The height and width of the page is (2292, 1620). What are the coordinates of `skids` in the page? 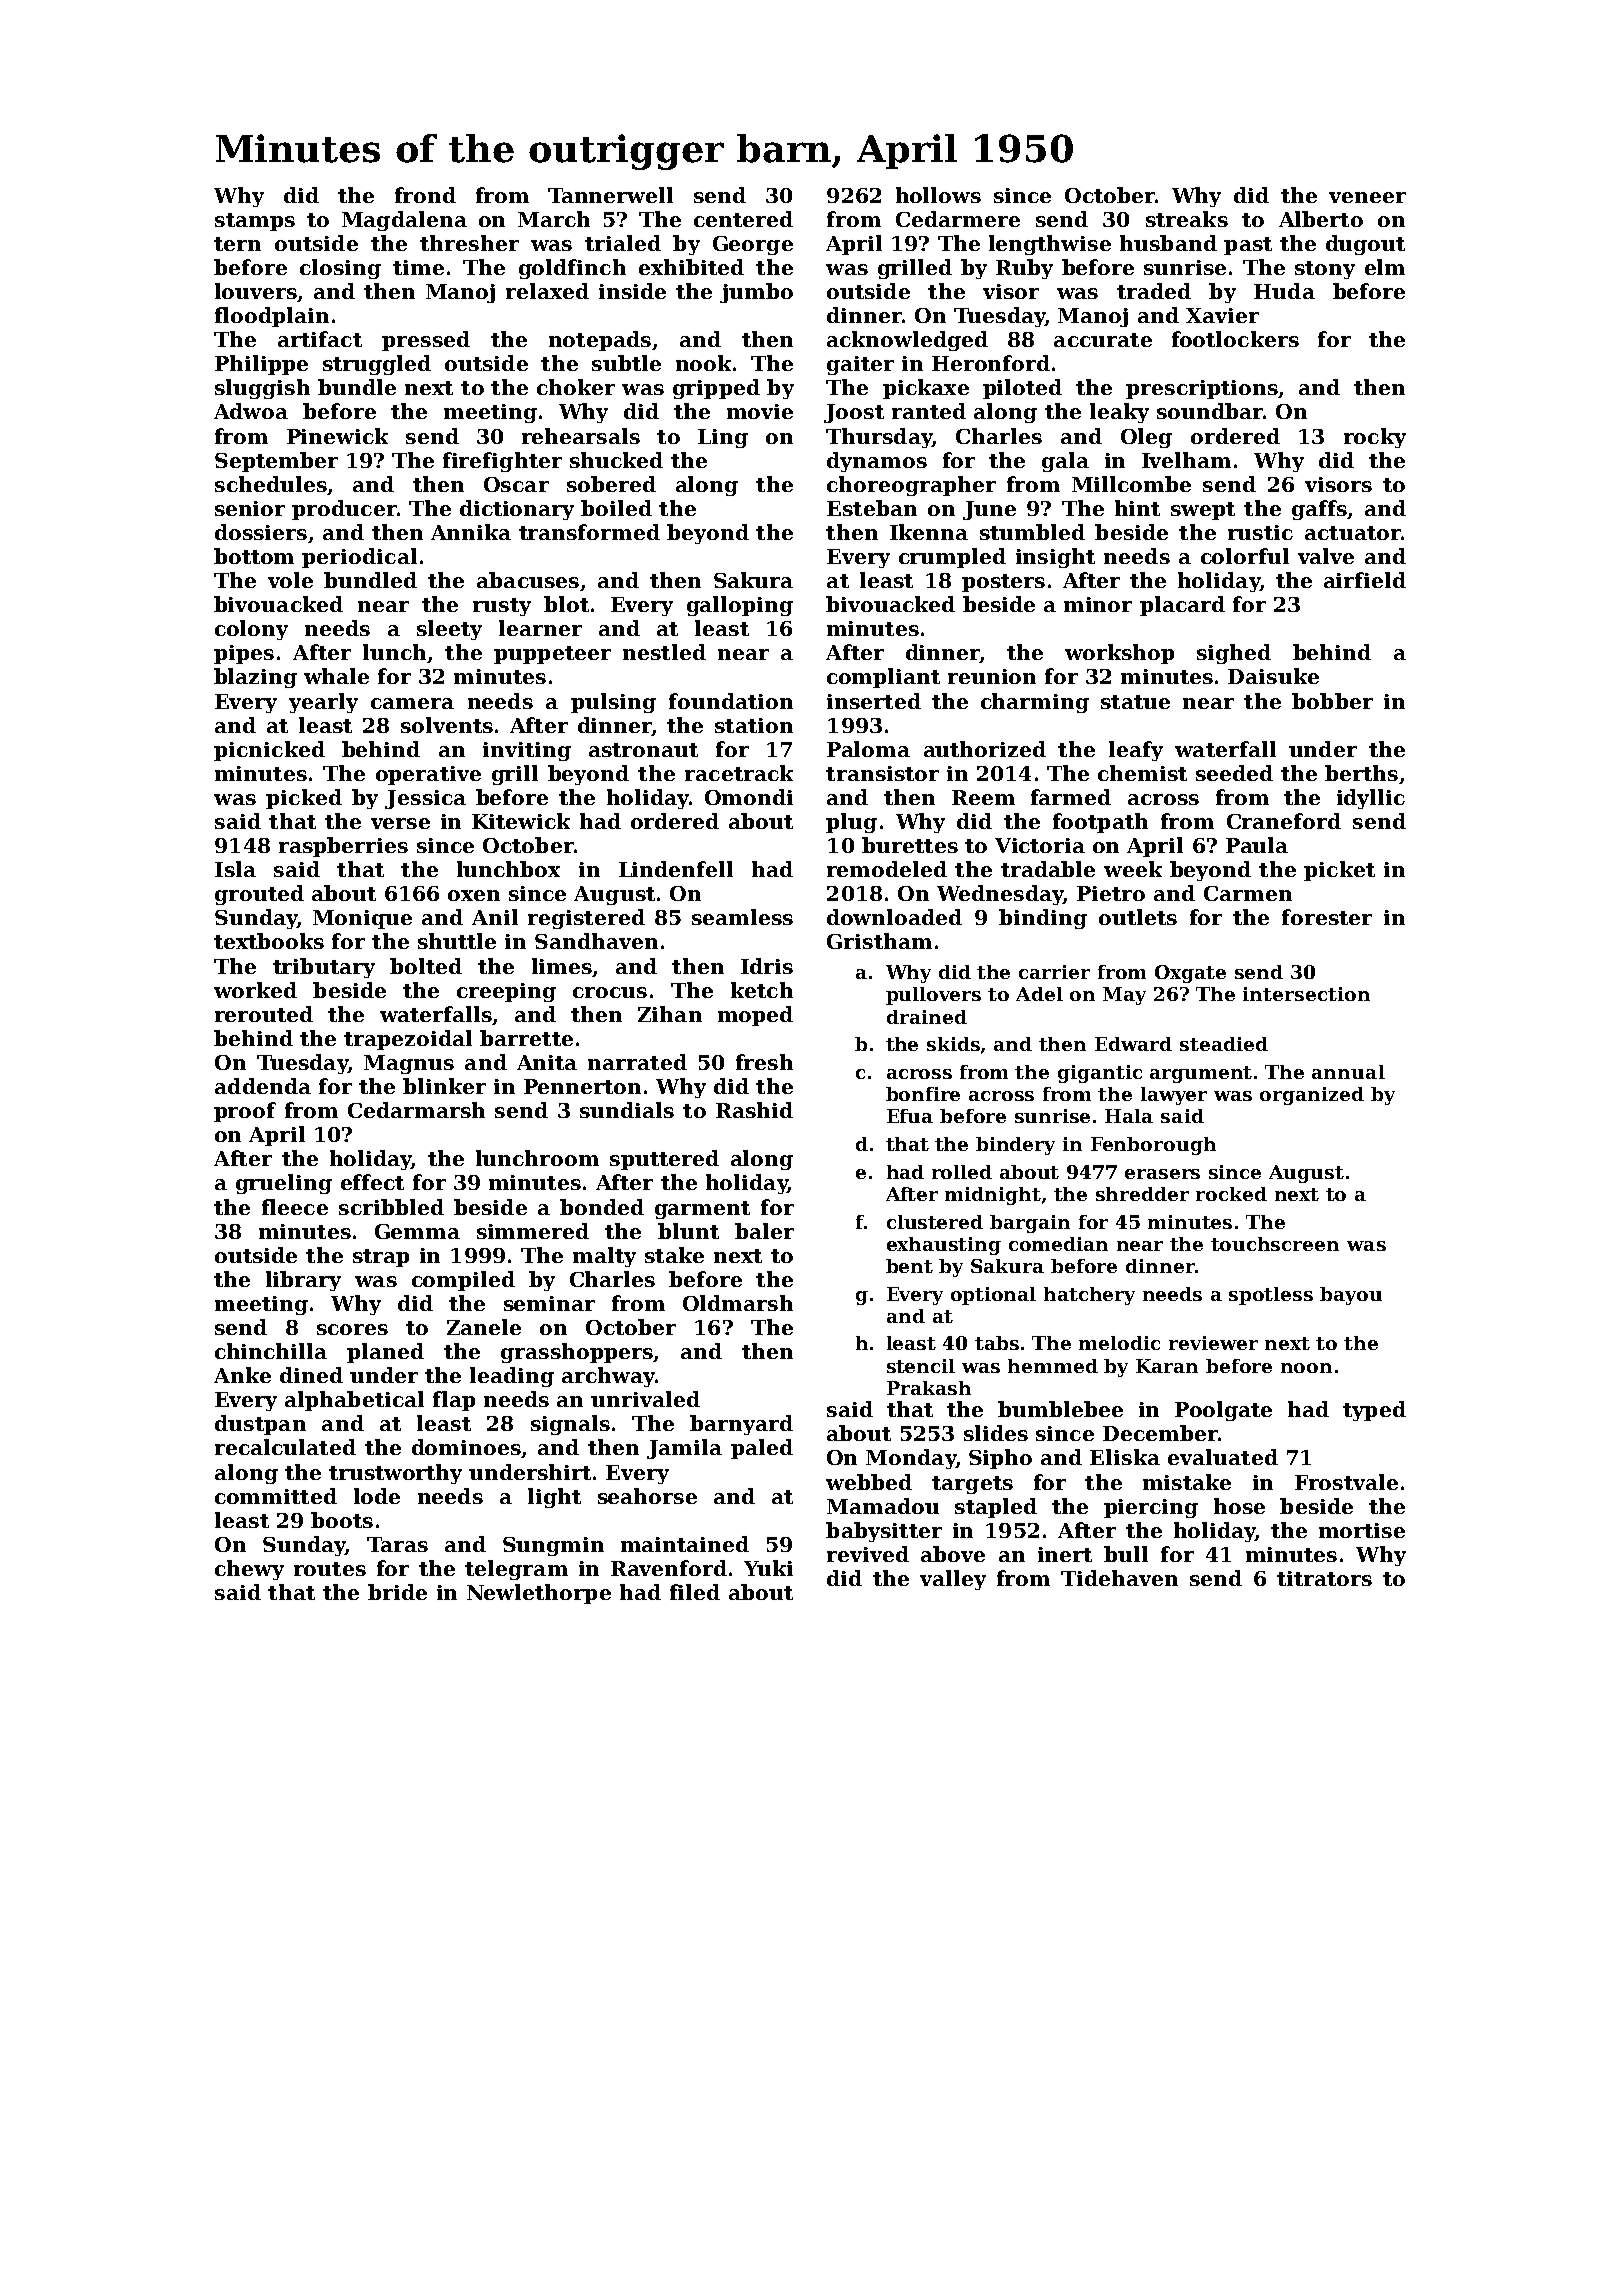 It's located at (953, 1044).
